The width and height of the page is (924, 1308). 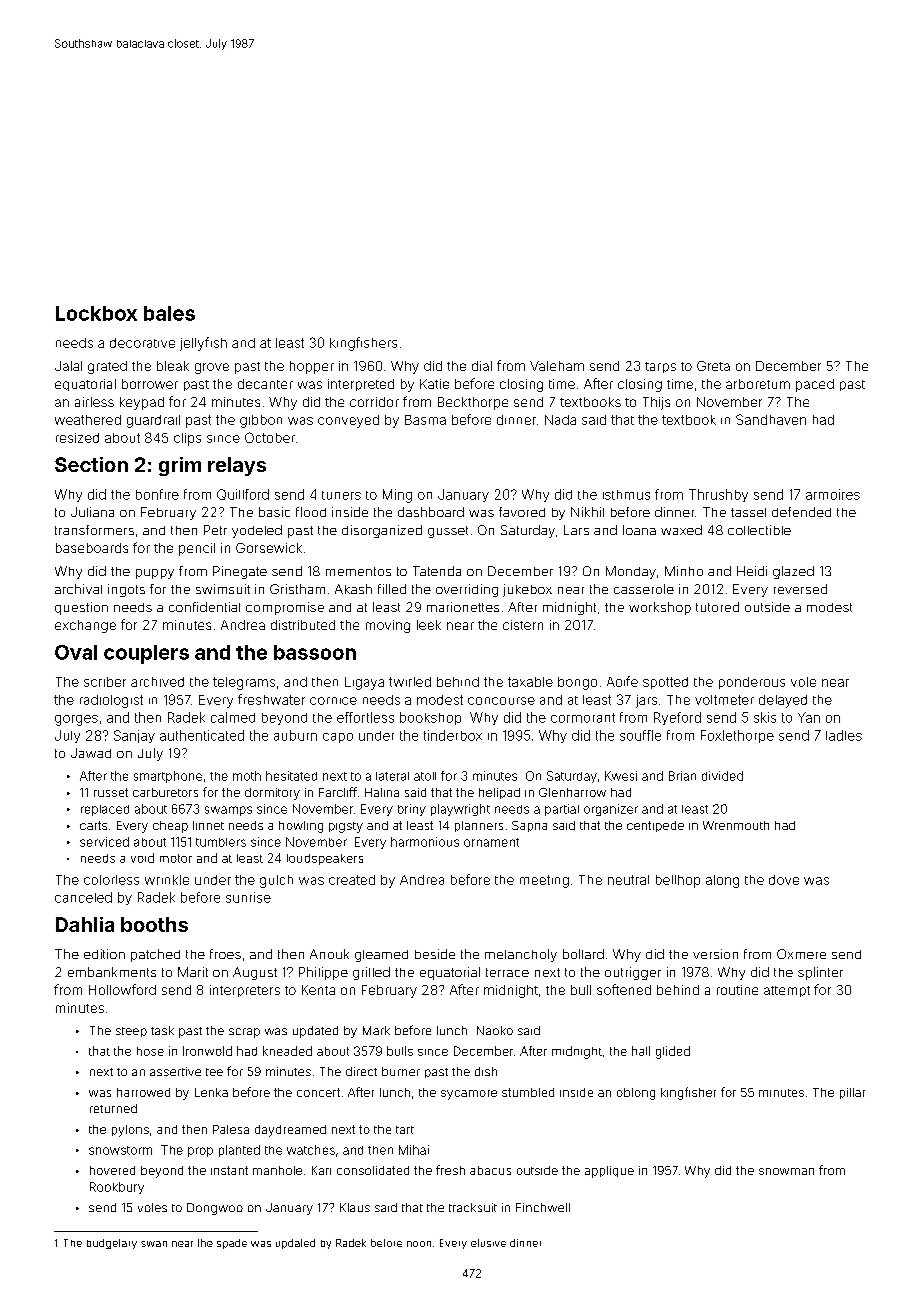 I want to click on version, so click(x=715, y=954).
